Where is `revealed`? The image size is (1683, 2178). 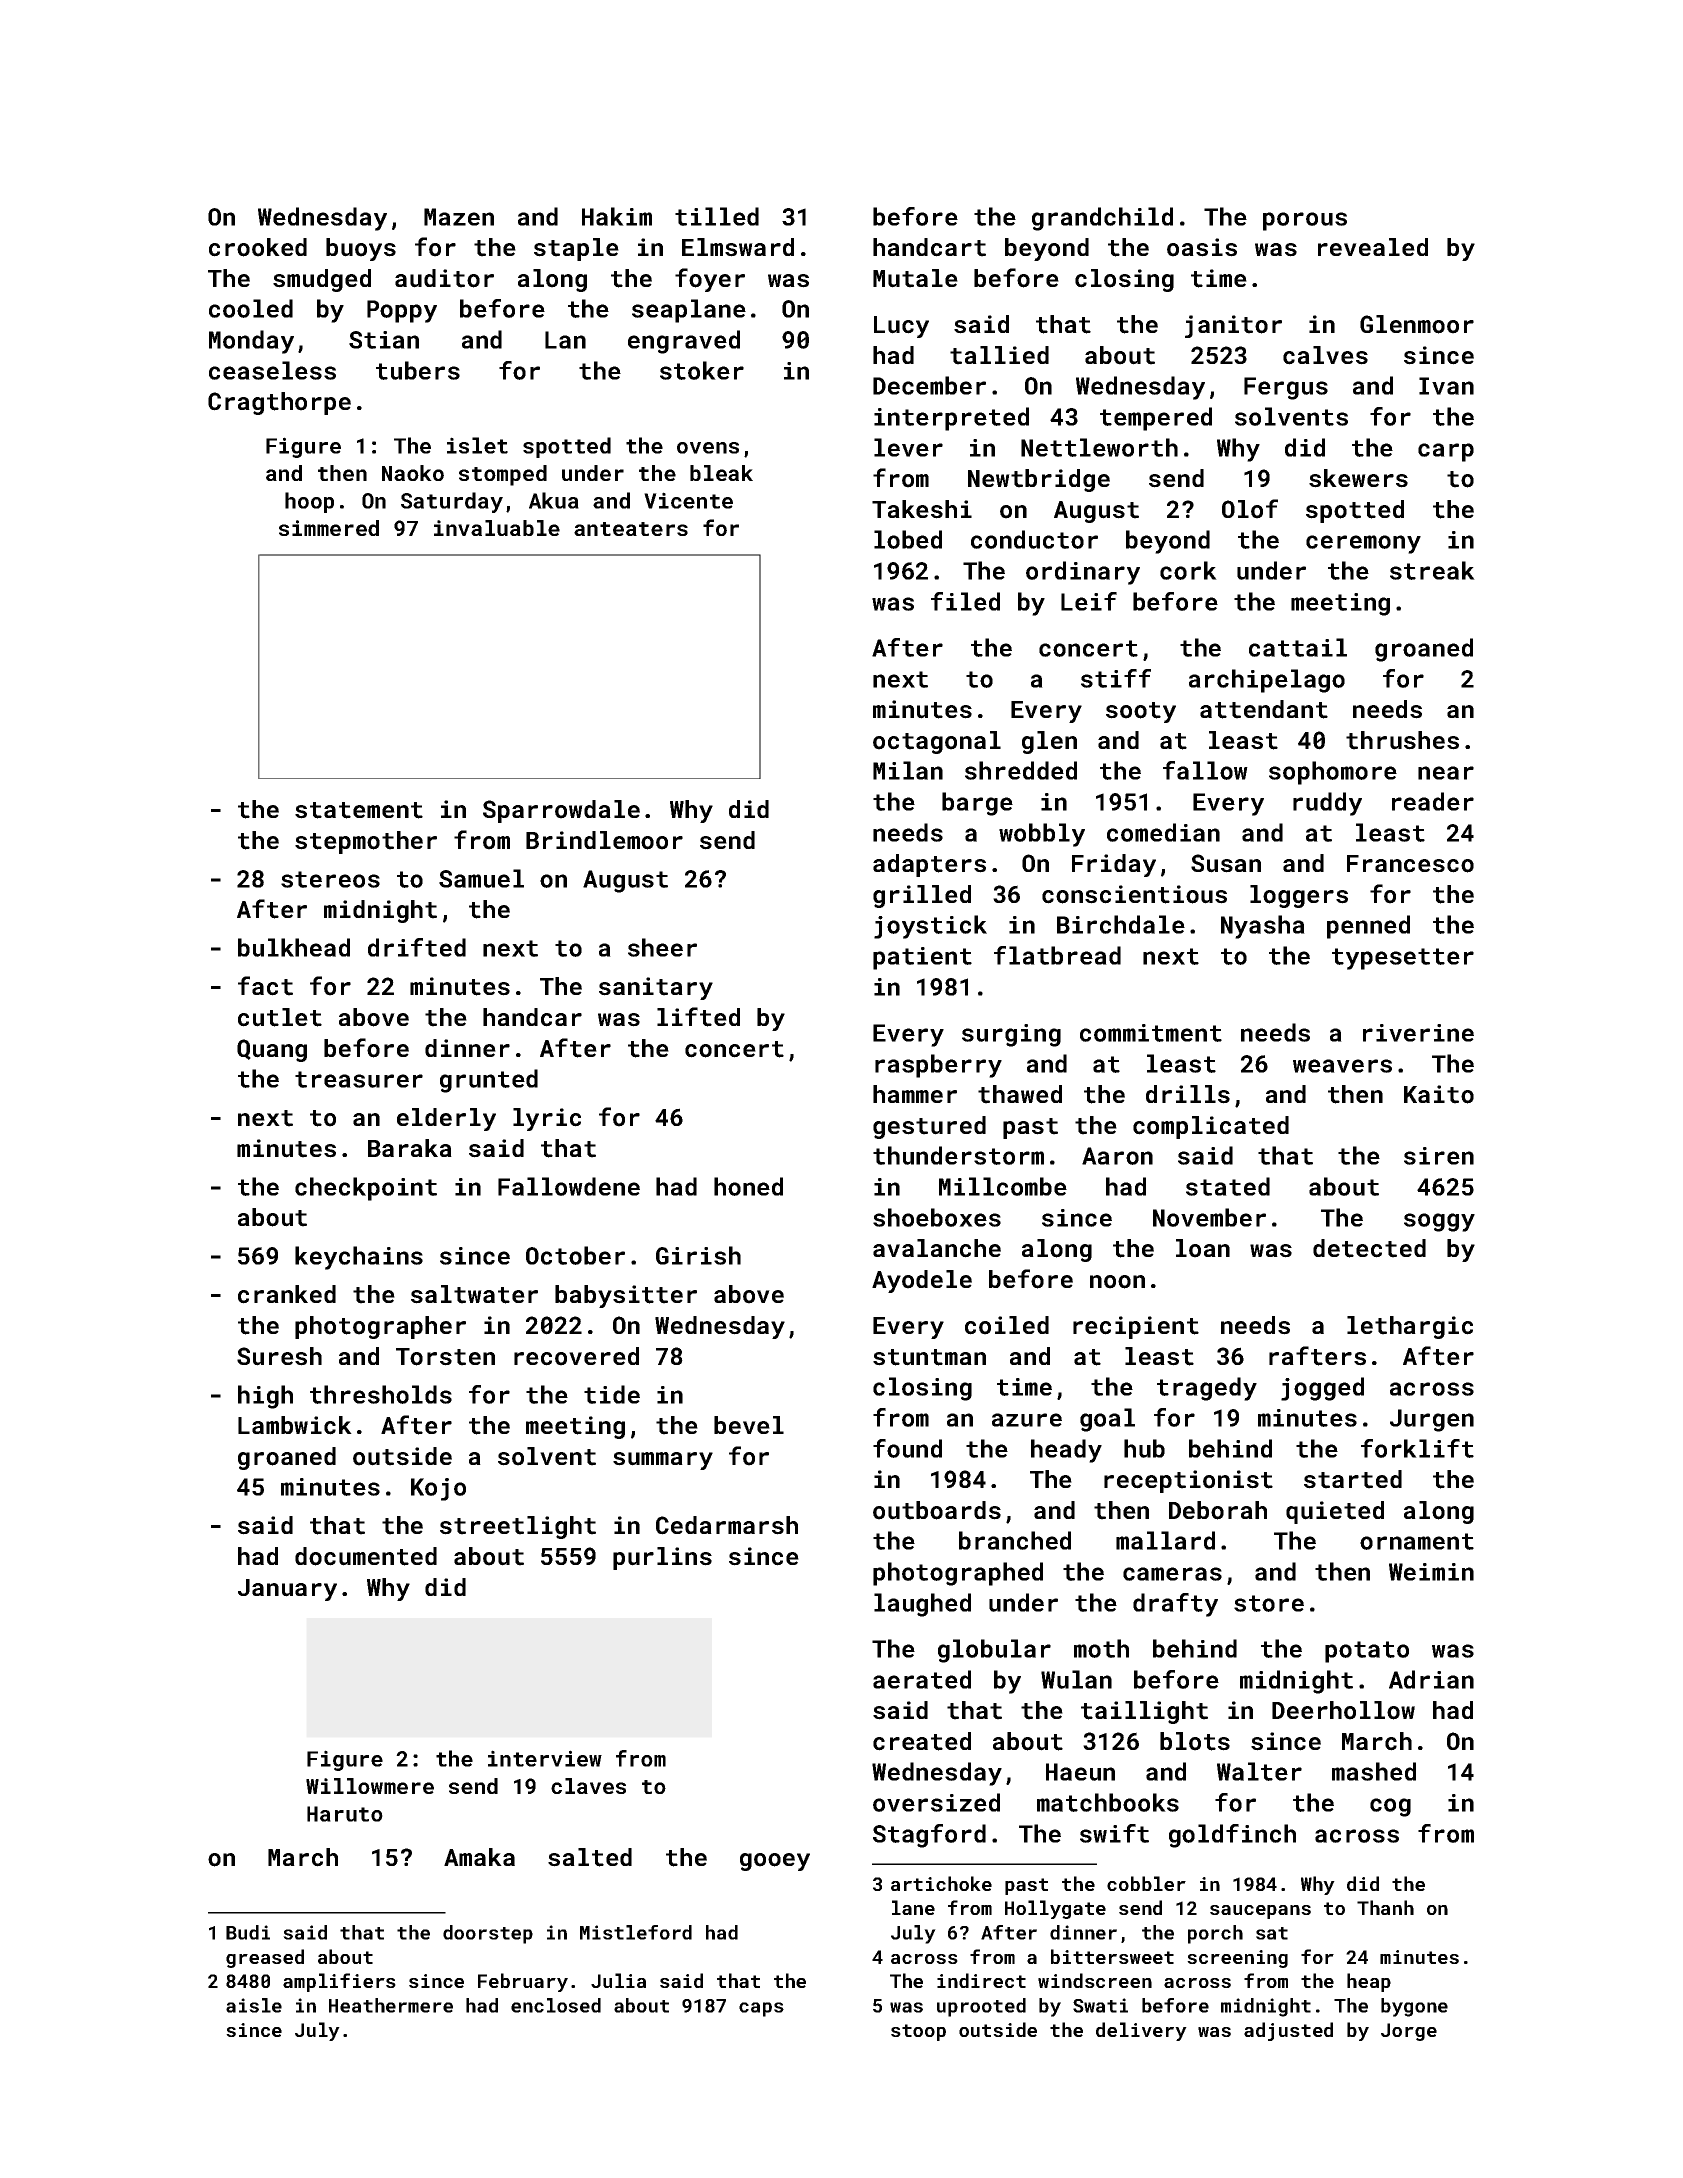 revealed is located at coordinates (1373, 247).
